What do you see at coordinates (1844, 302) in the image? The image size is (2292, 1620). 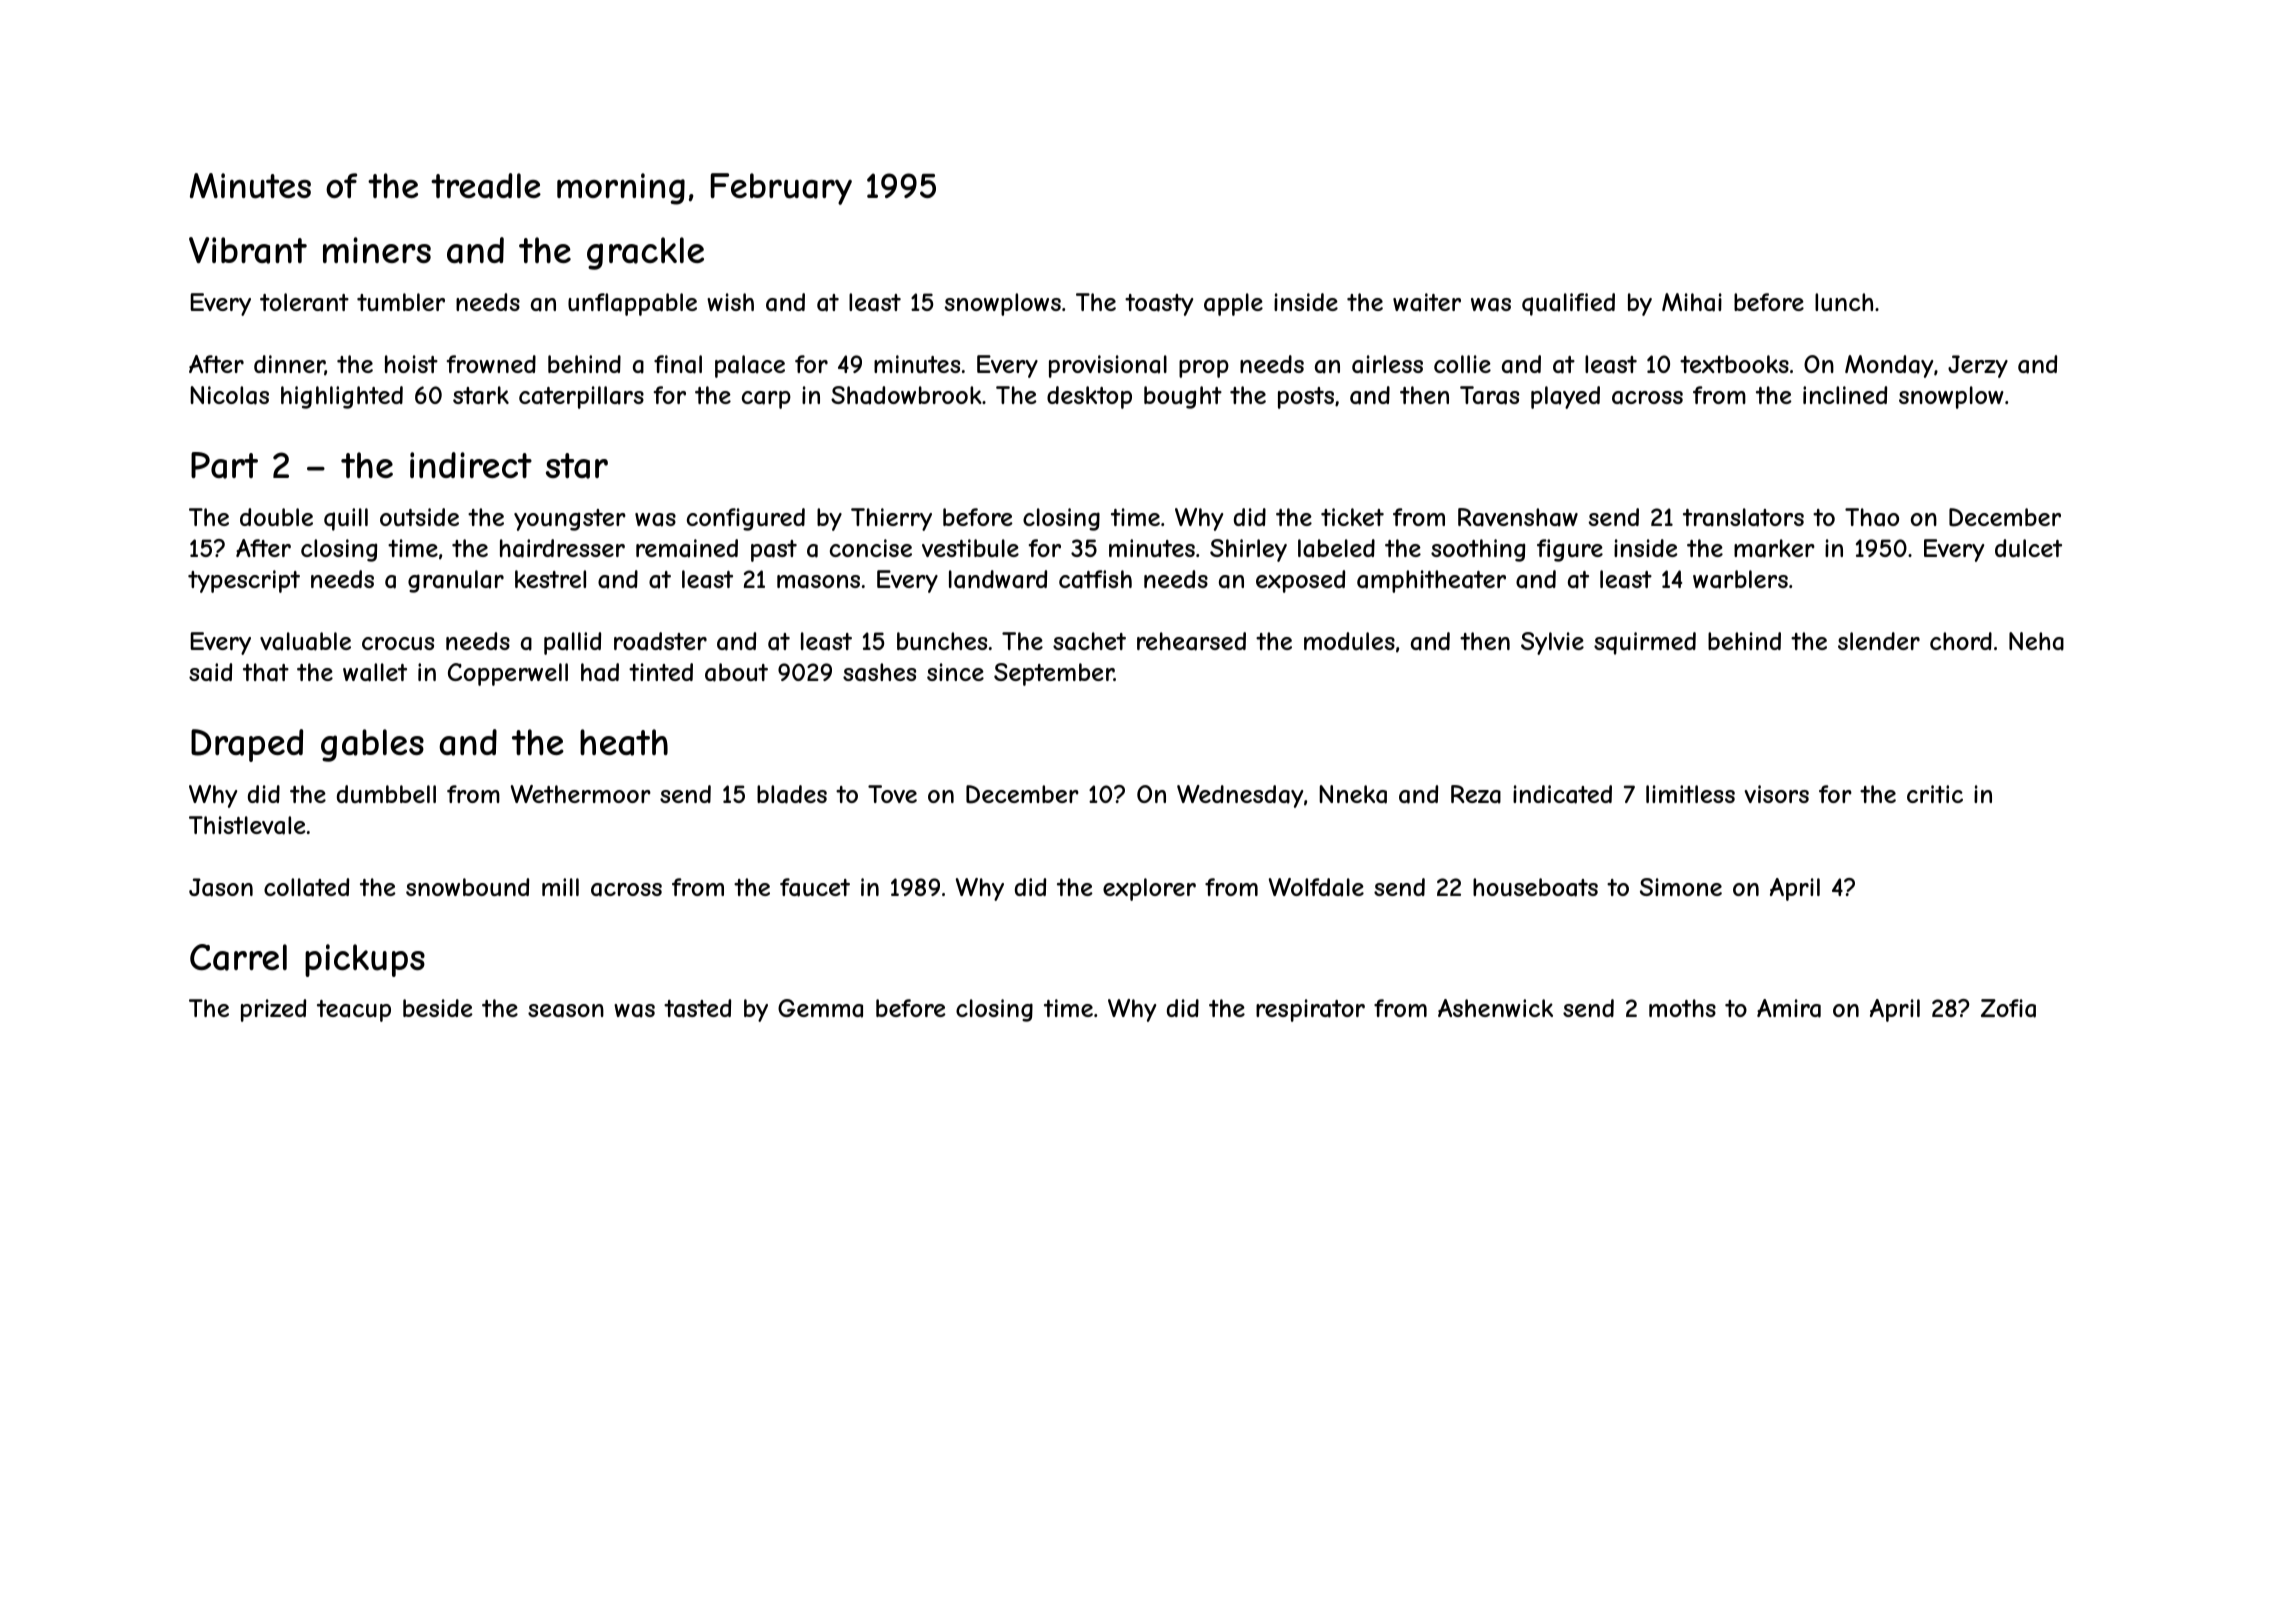 I see `lunch` at bounding box center [1844, 302].
